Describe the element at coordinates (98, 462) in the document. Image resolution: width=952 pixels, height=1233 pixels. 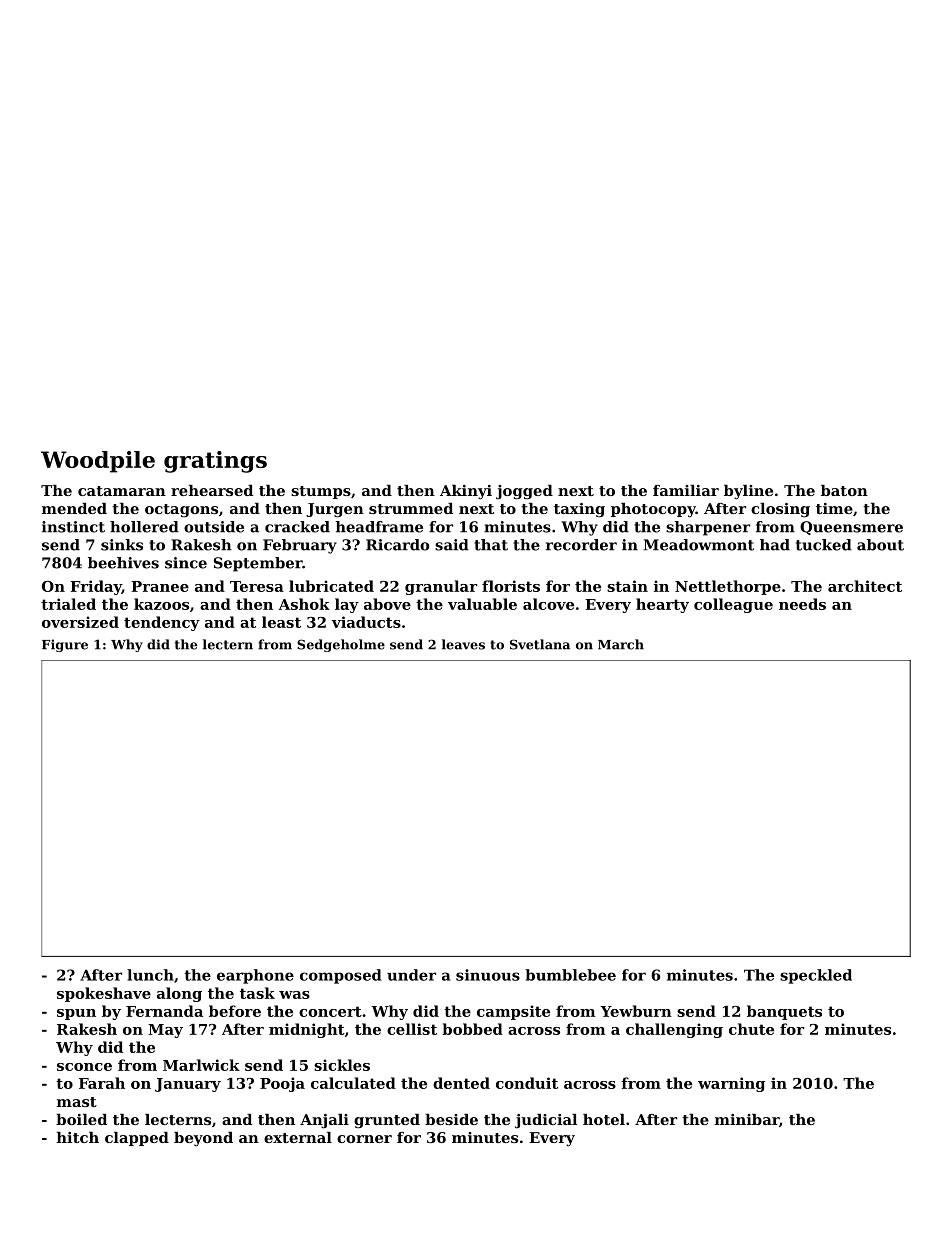
I see `Woodpile` at that location.
